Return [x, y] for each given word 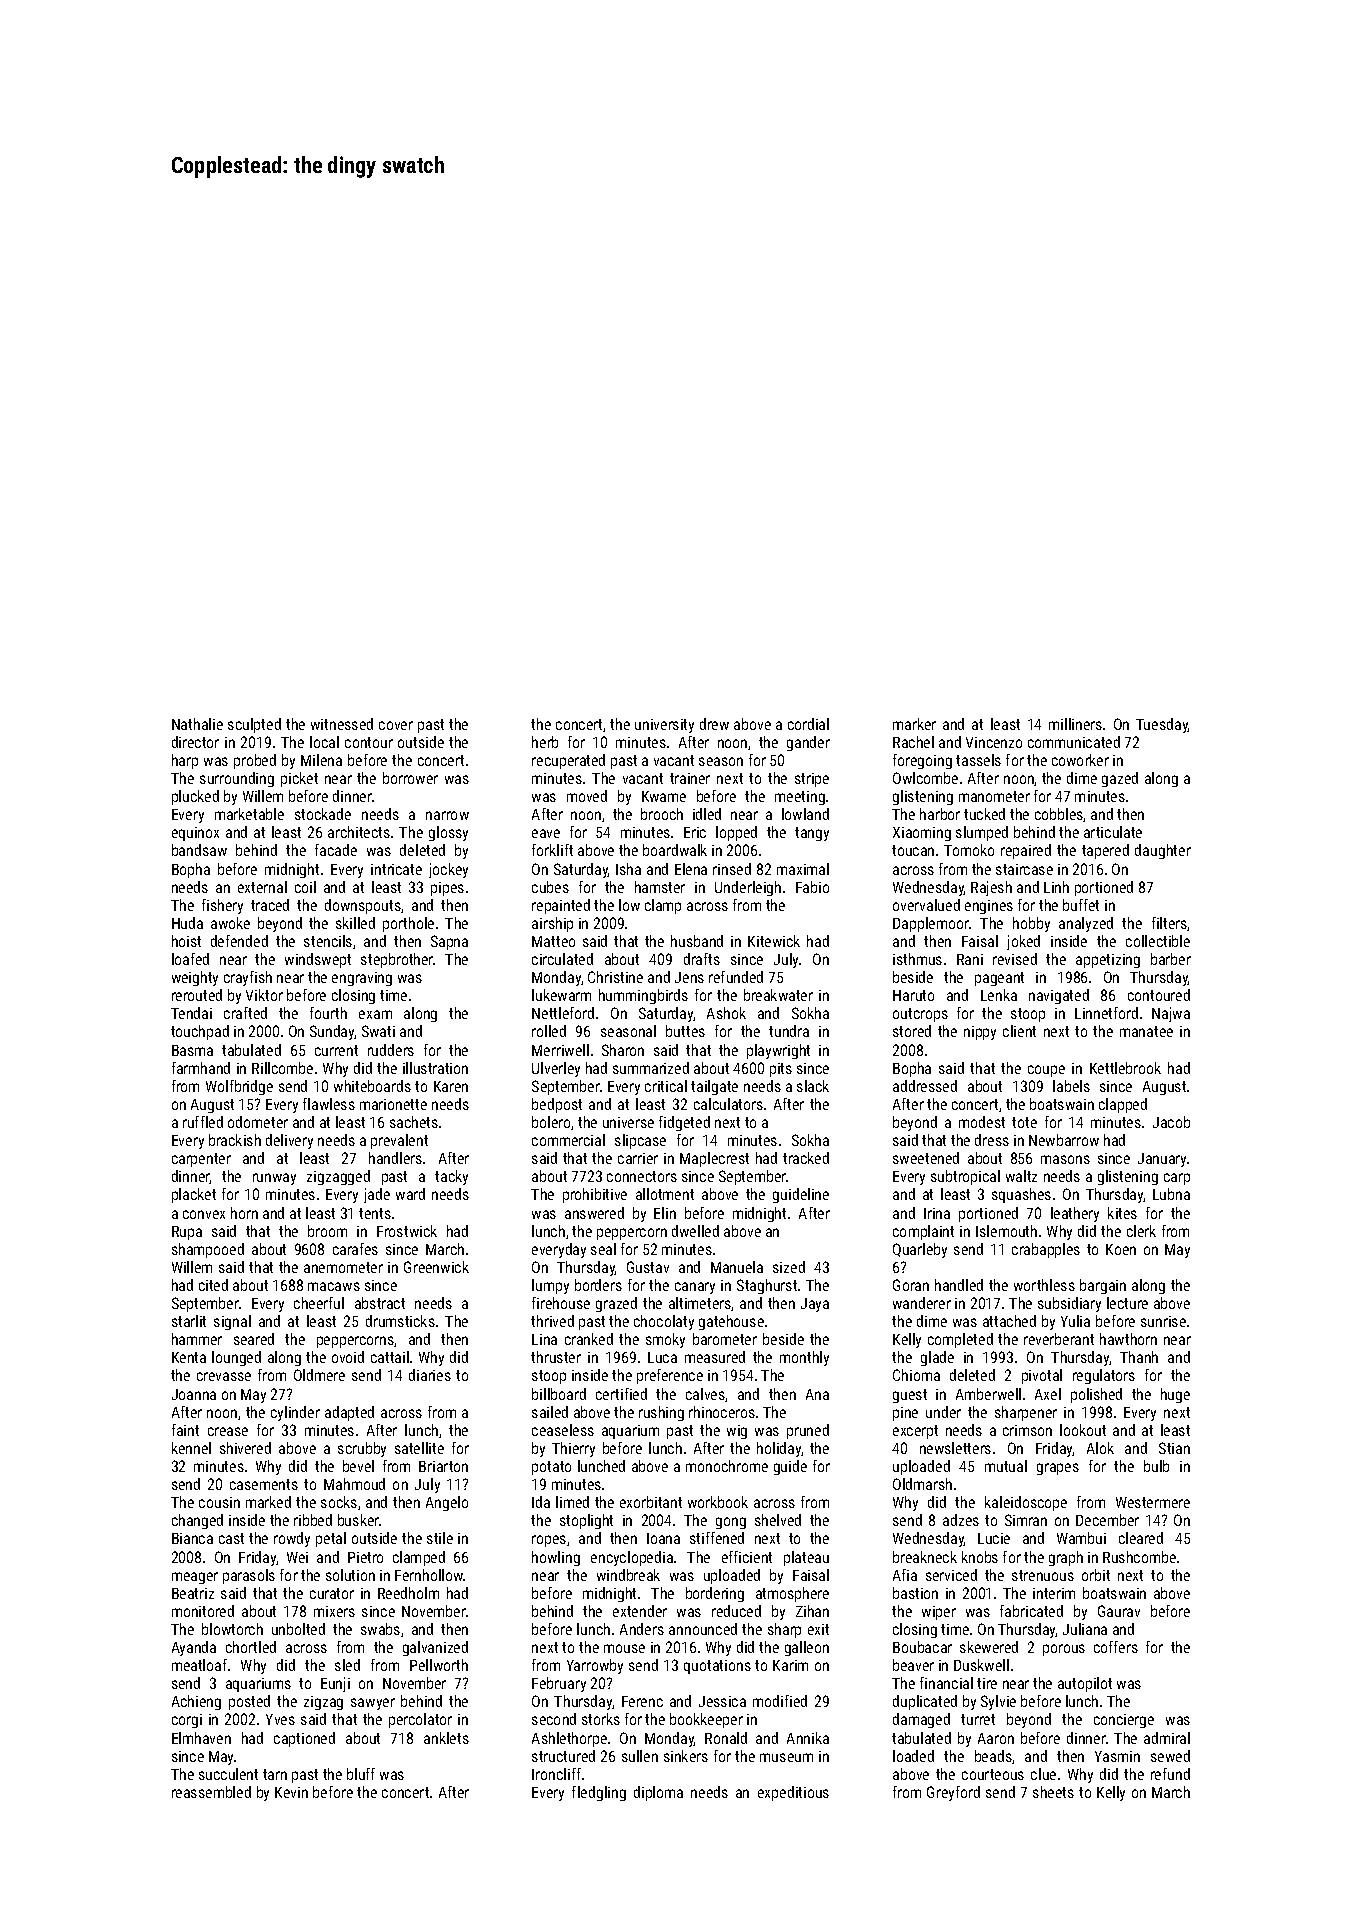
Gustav [648, 1267]
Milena [321, 760]
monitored [203, 1611]
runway [274, 1179]
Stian [1174, 1448]
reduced [736, 1611]
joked [1023, 942]
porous [1064, 1650]
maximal [803, 869]
